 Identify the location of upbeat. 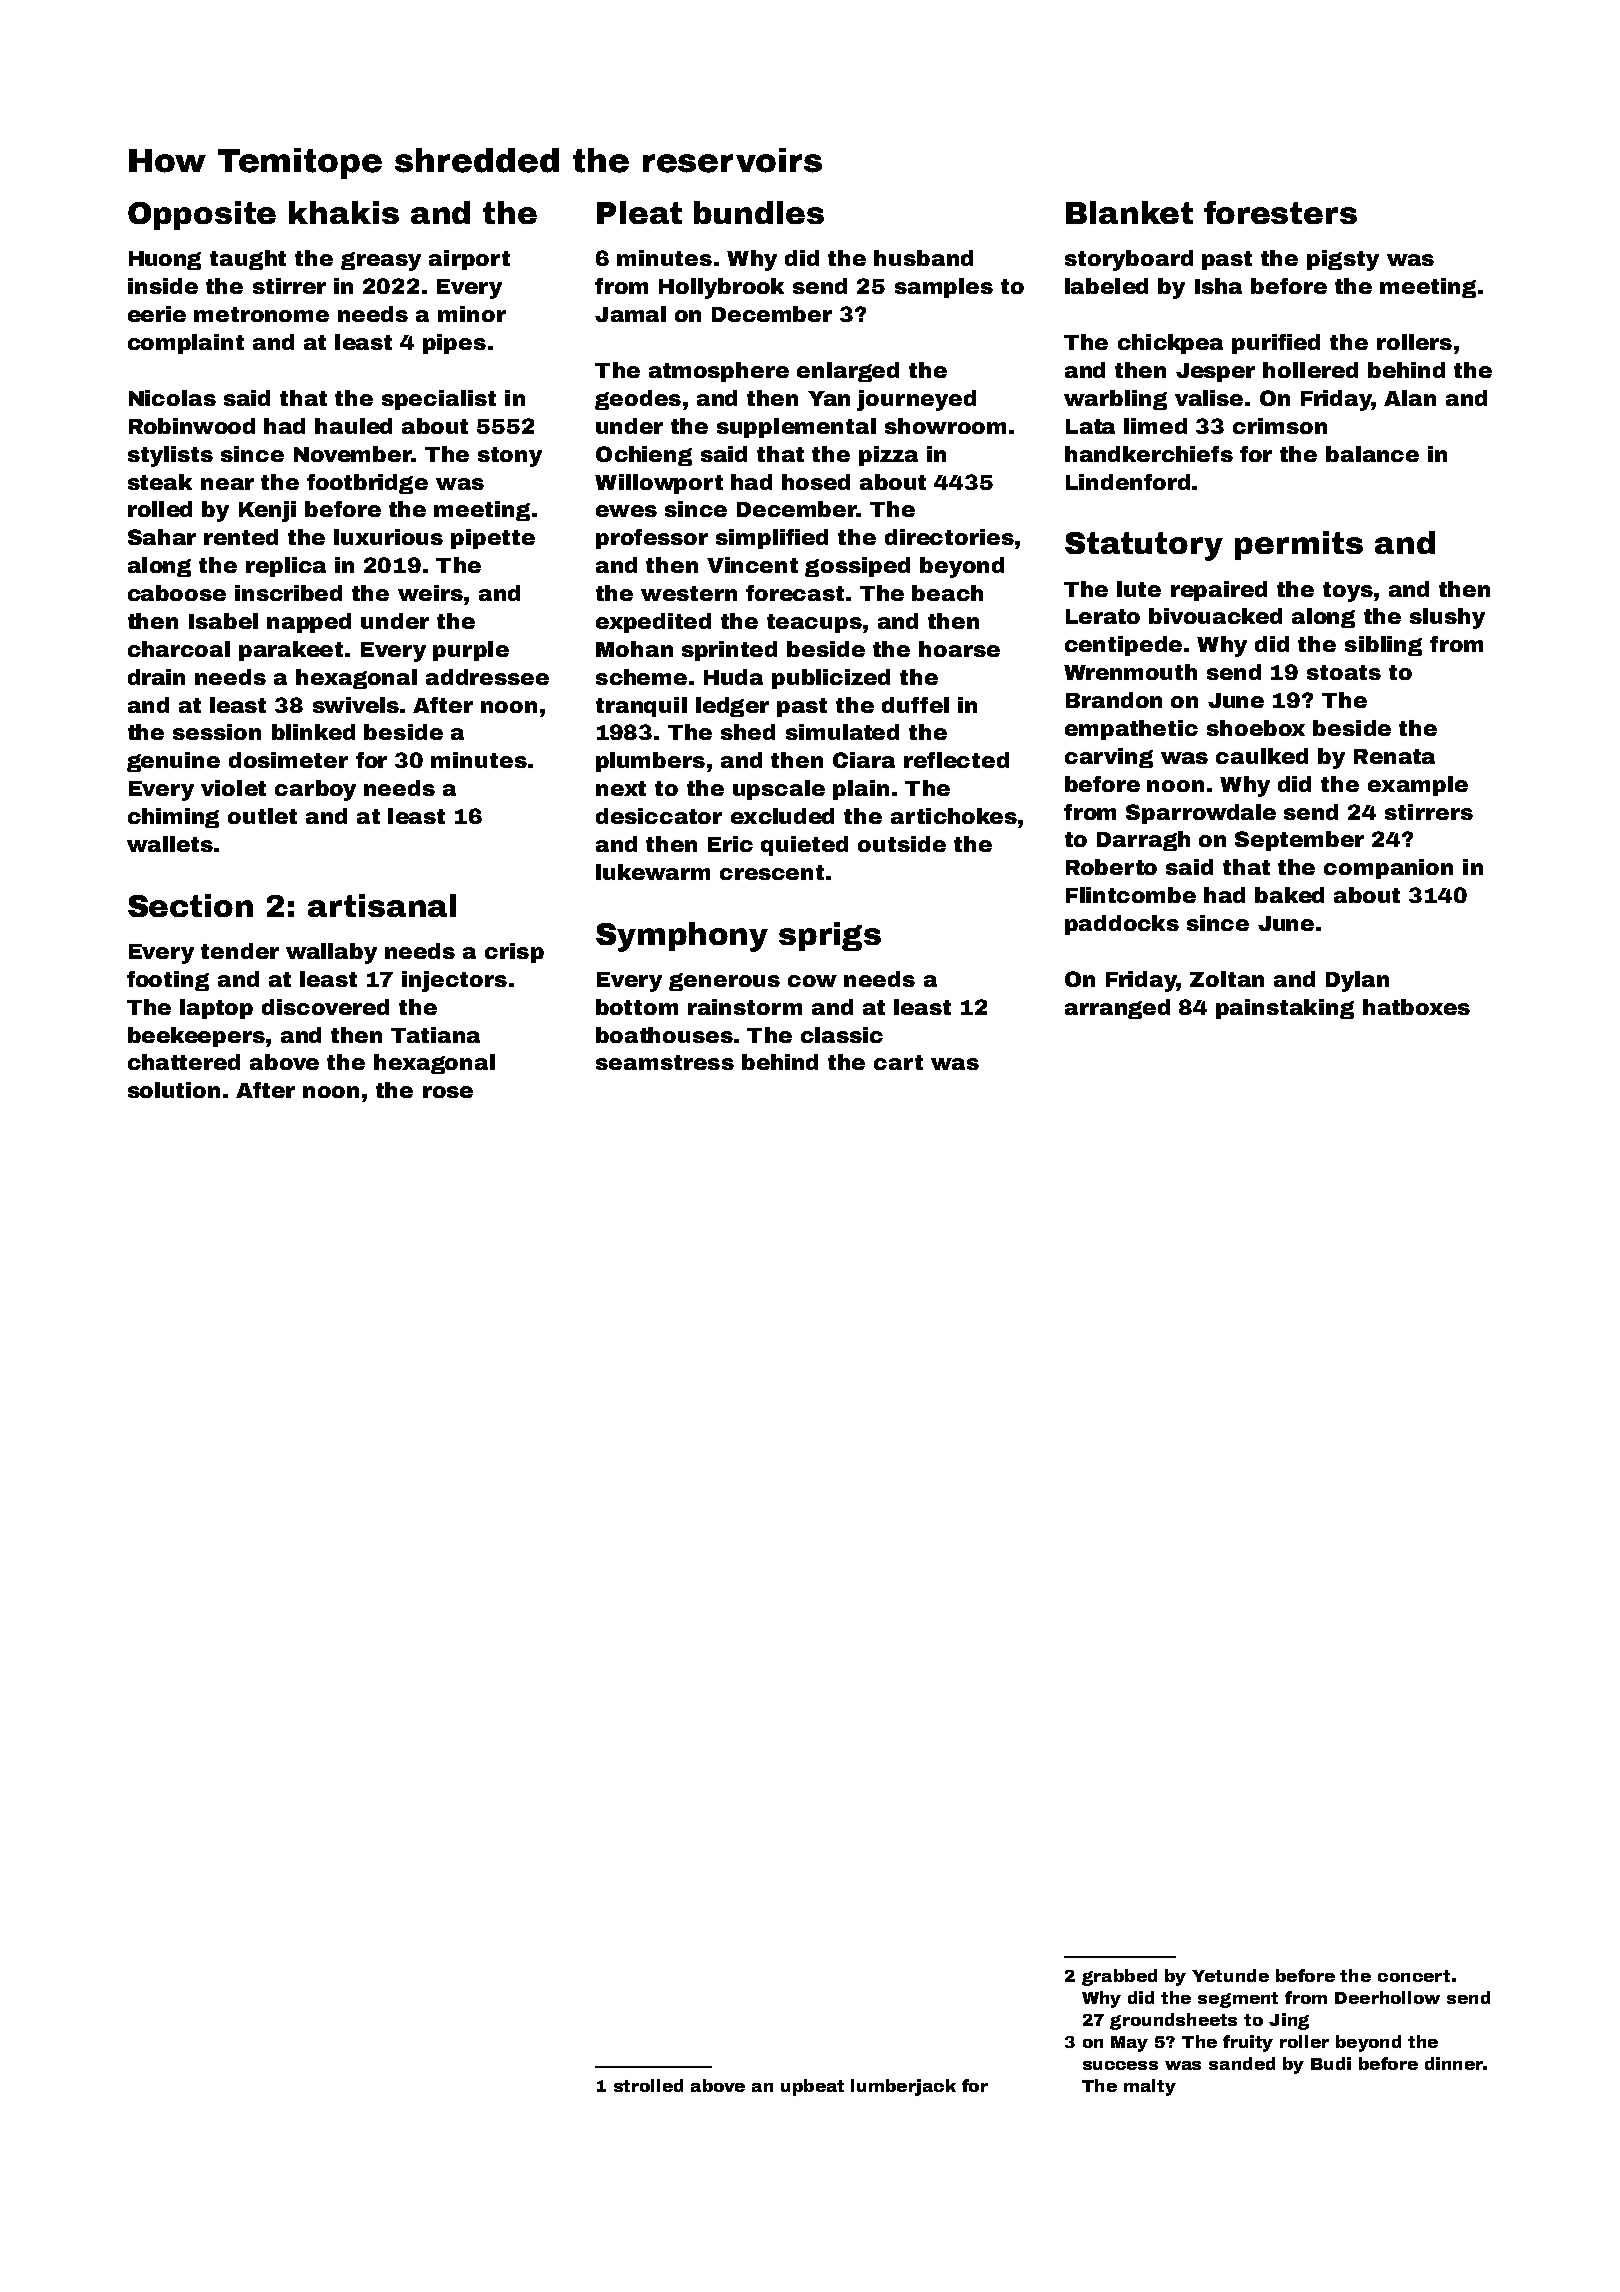
(812, 2087).
